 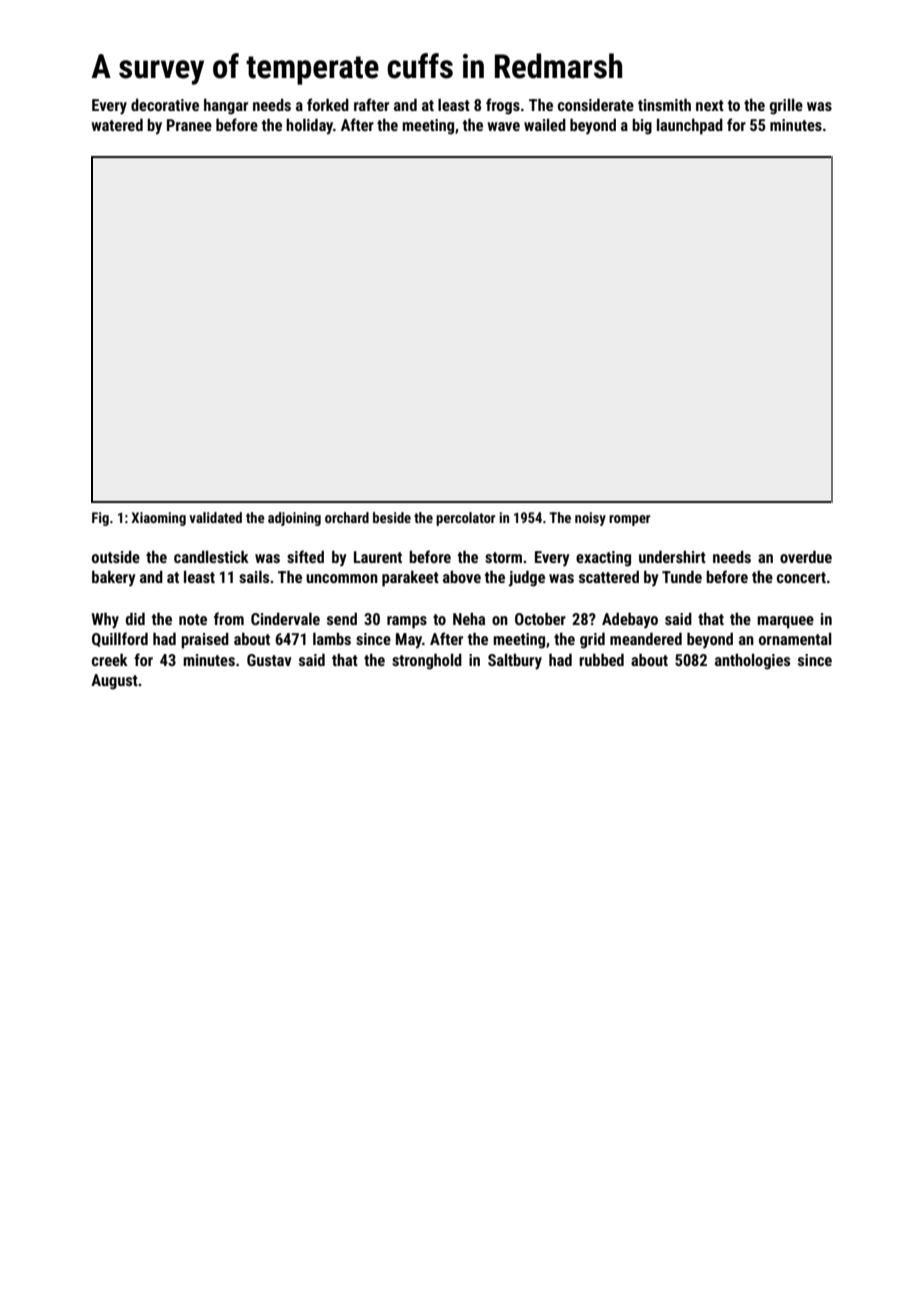 What do you see at coordinates (786, 106) in the document?
I see `grille` at bounding box center [786, 106].
